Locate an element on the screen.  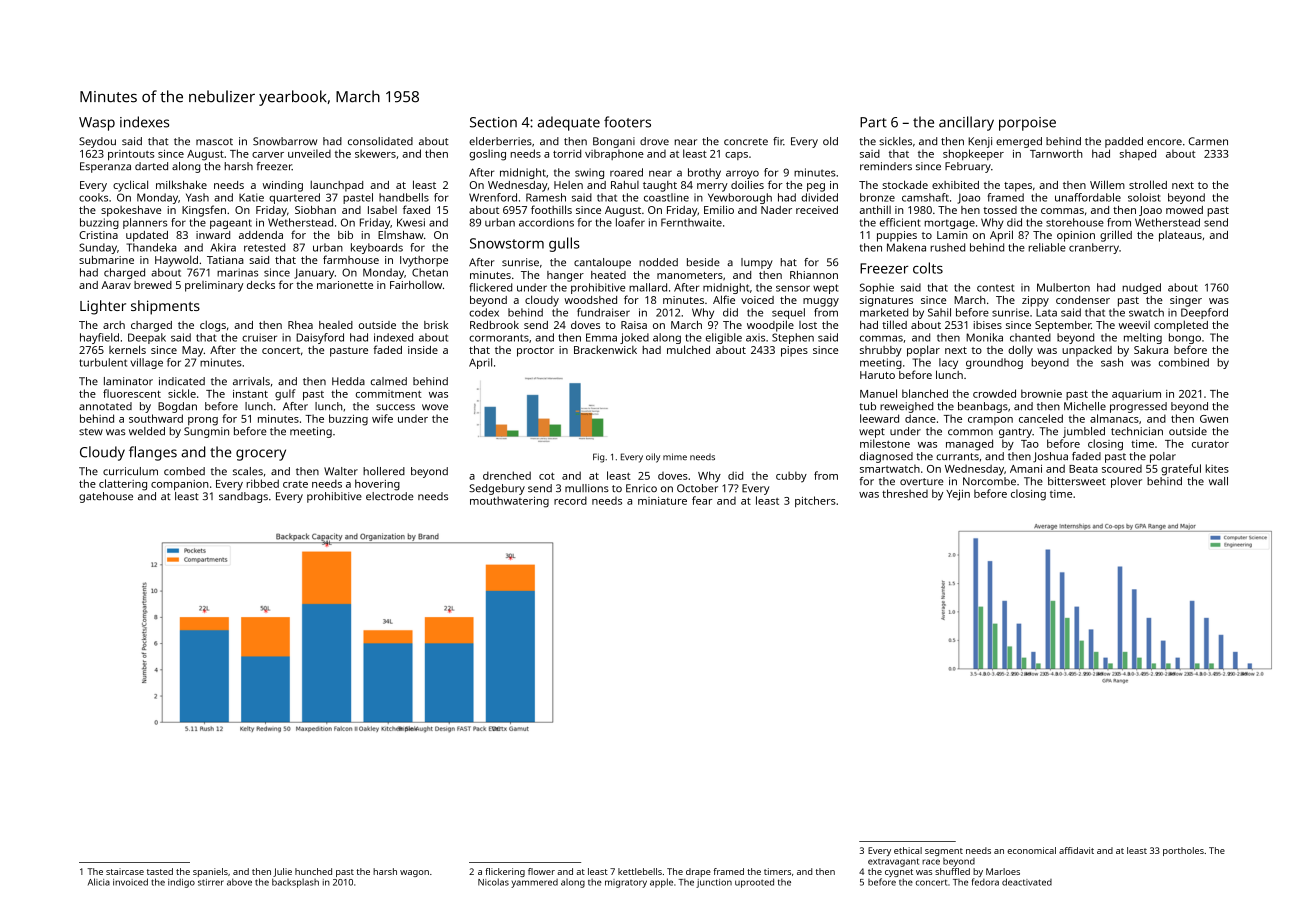
accordions is located at coordinates (546, 222).
